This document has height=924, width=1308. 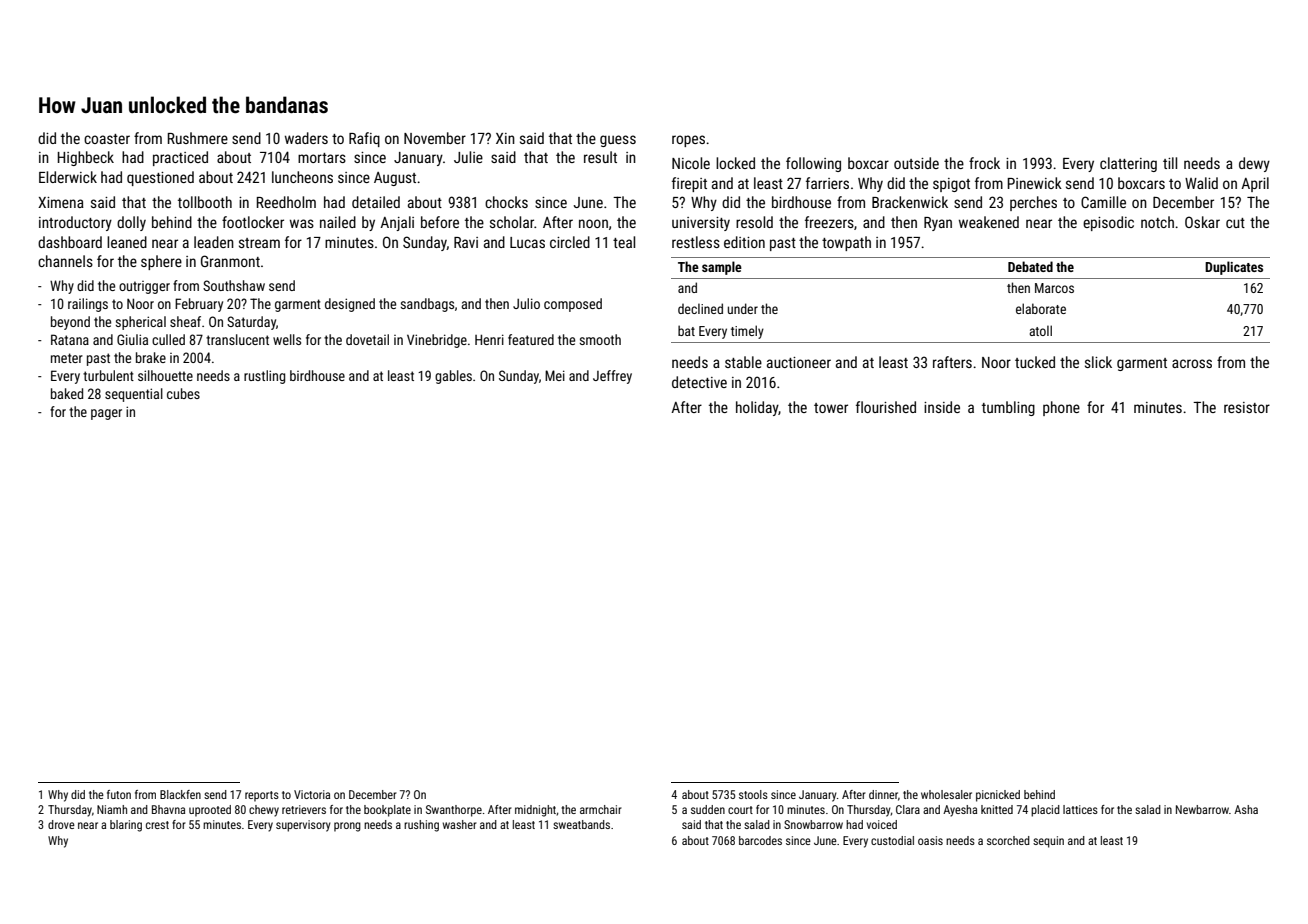 I want to click on tollbooth, so click(x=205, y=202).
